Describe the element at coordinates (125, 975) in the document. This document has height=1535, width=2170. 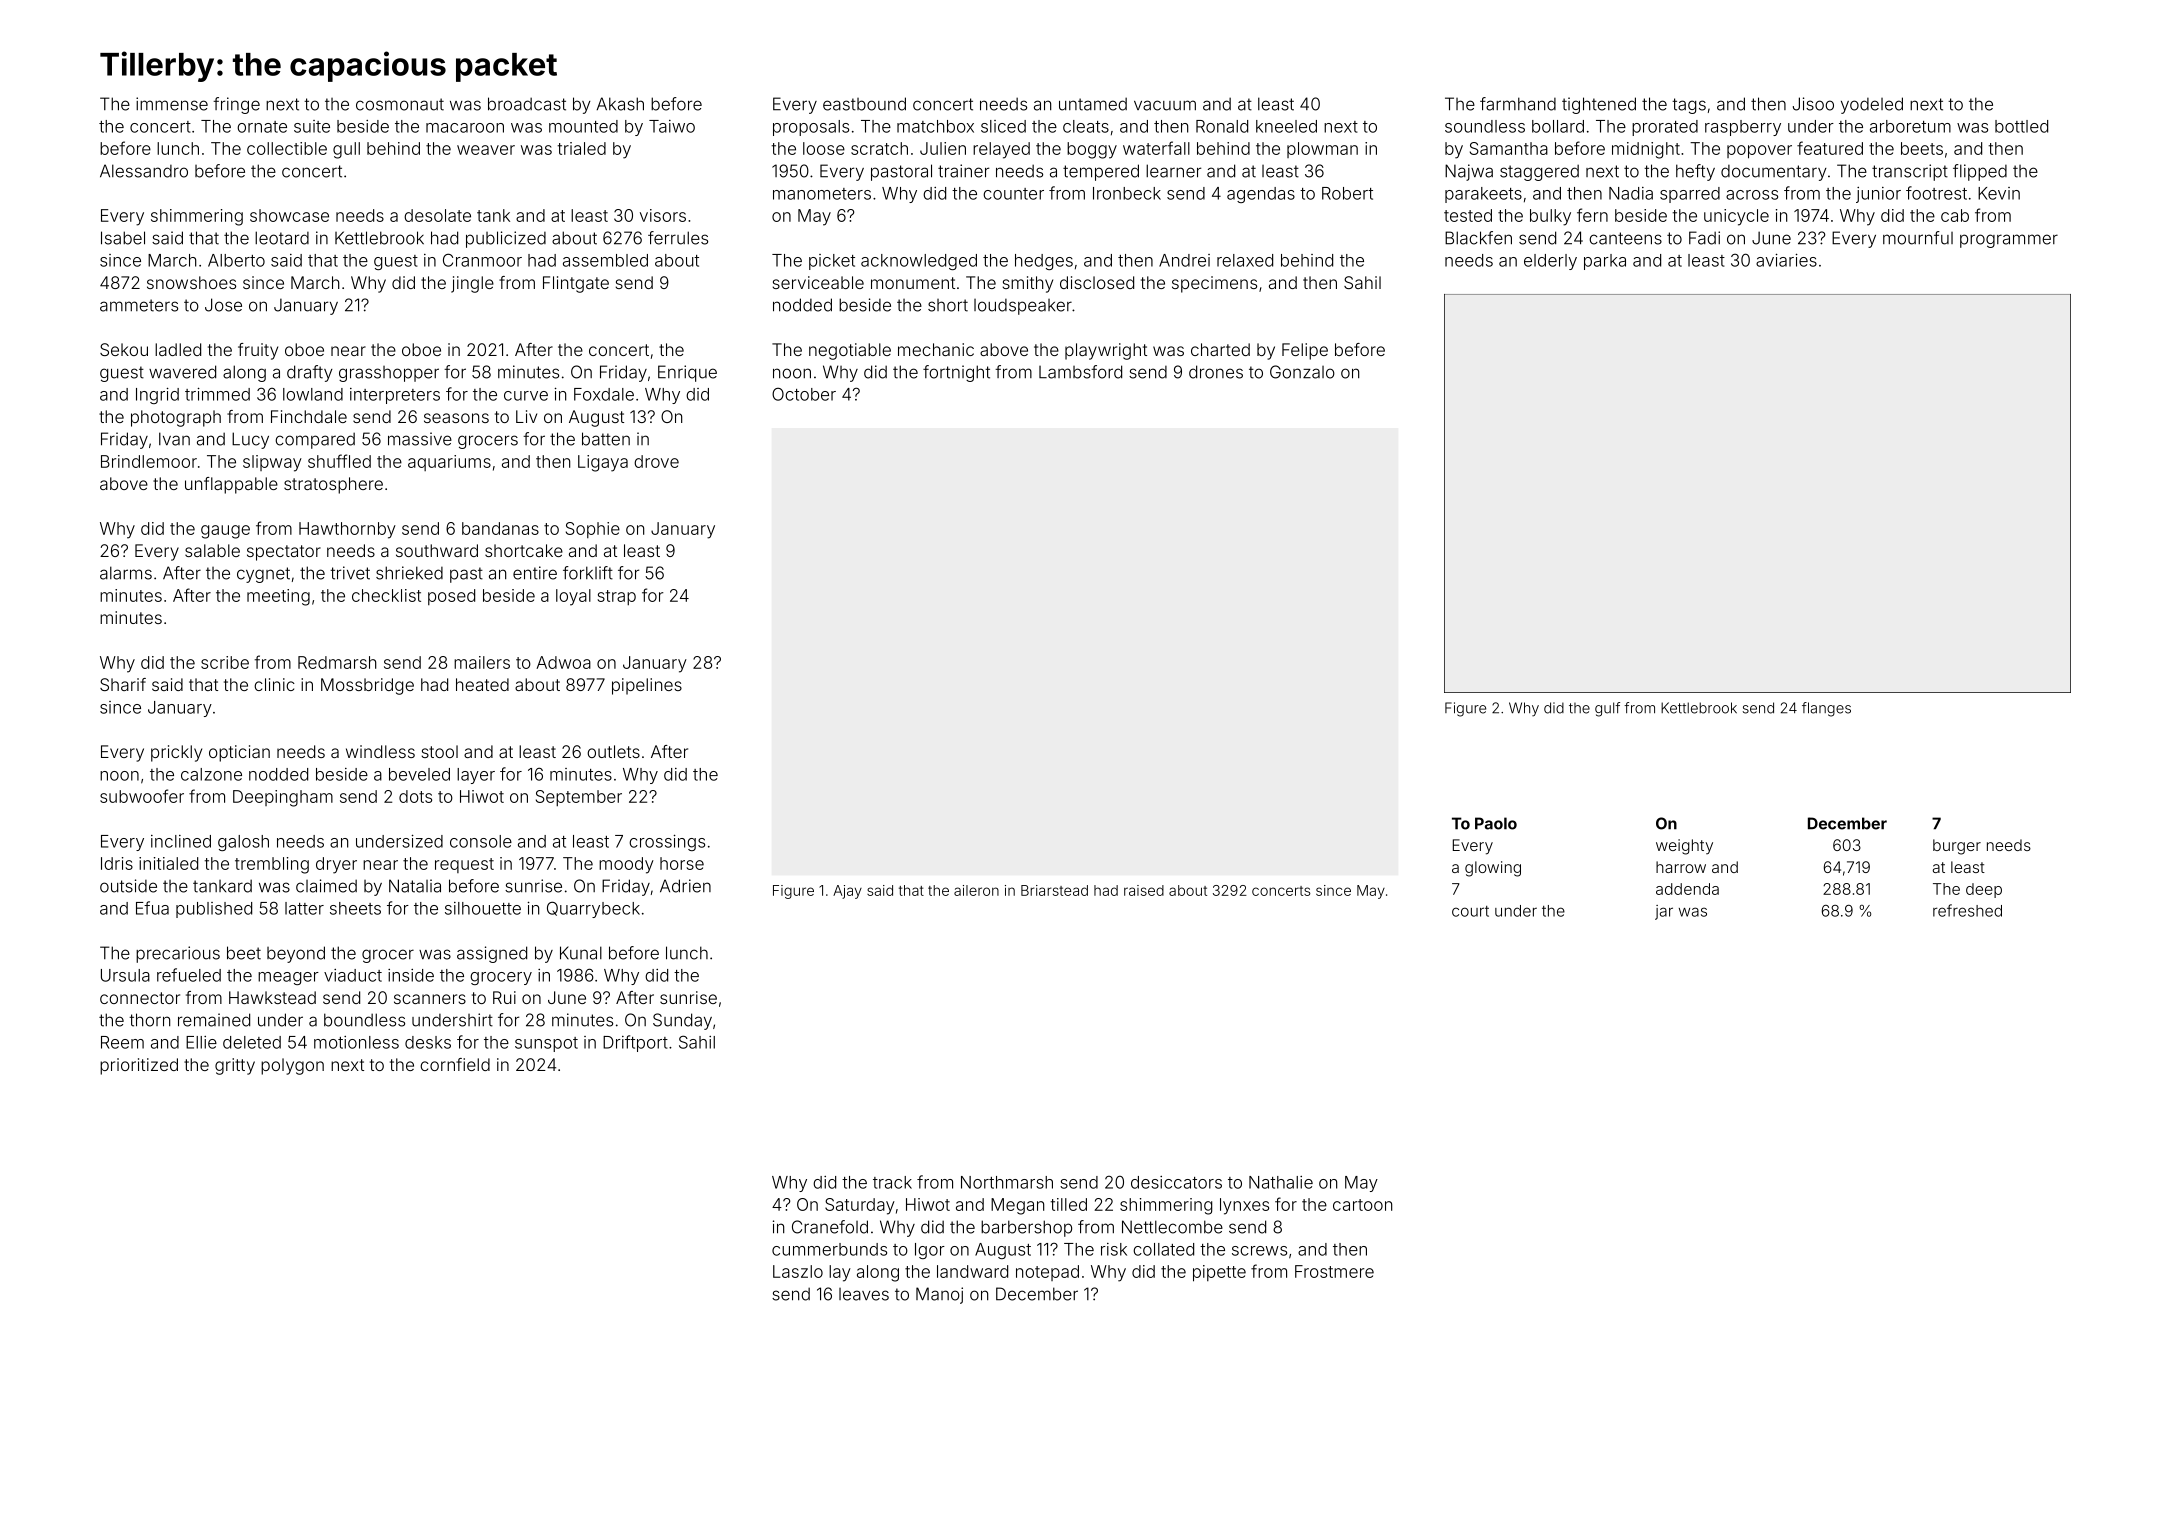
I see `Ursula` at that location.
